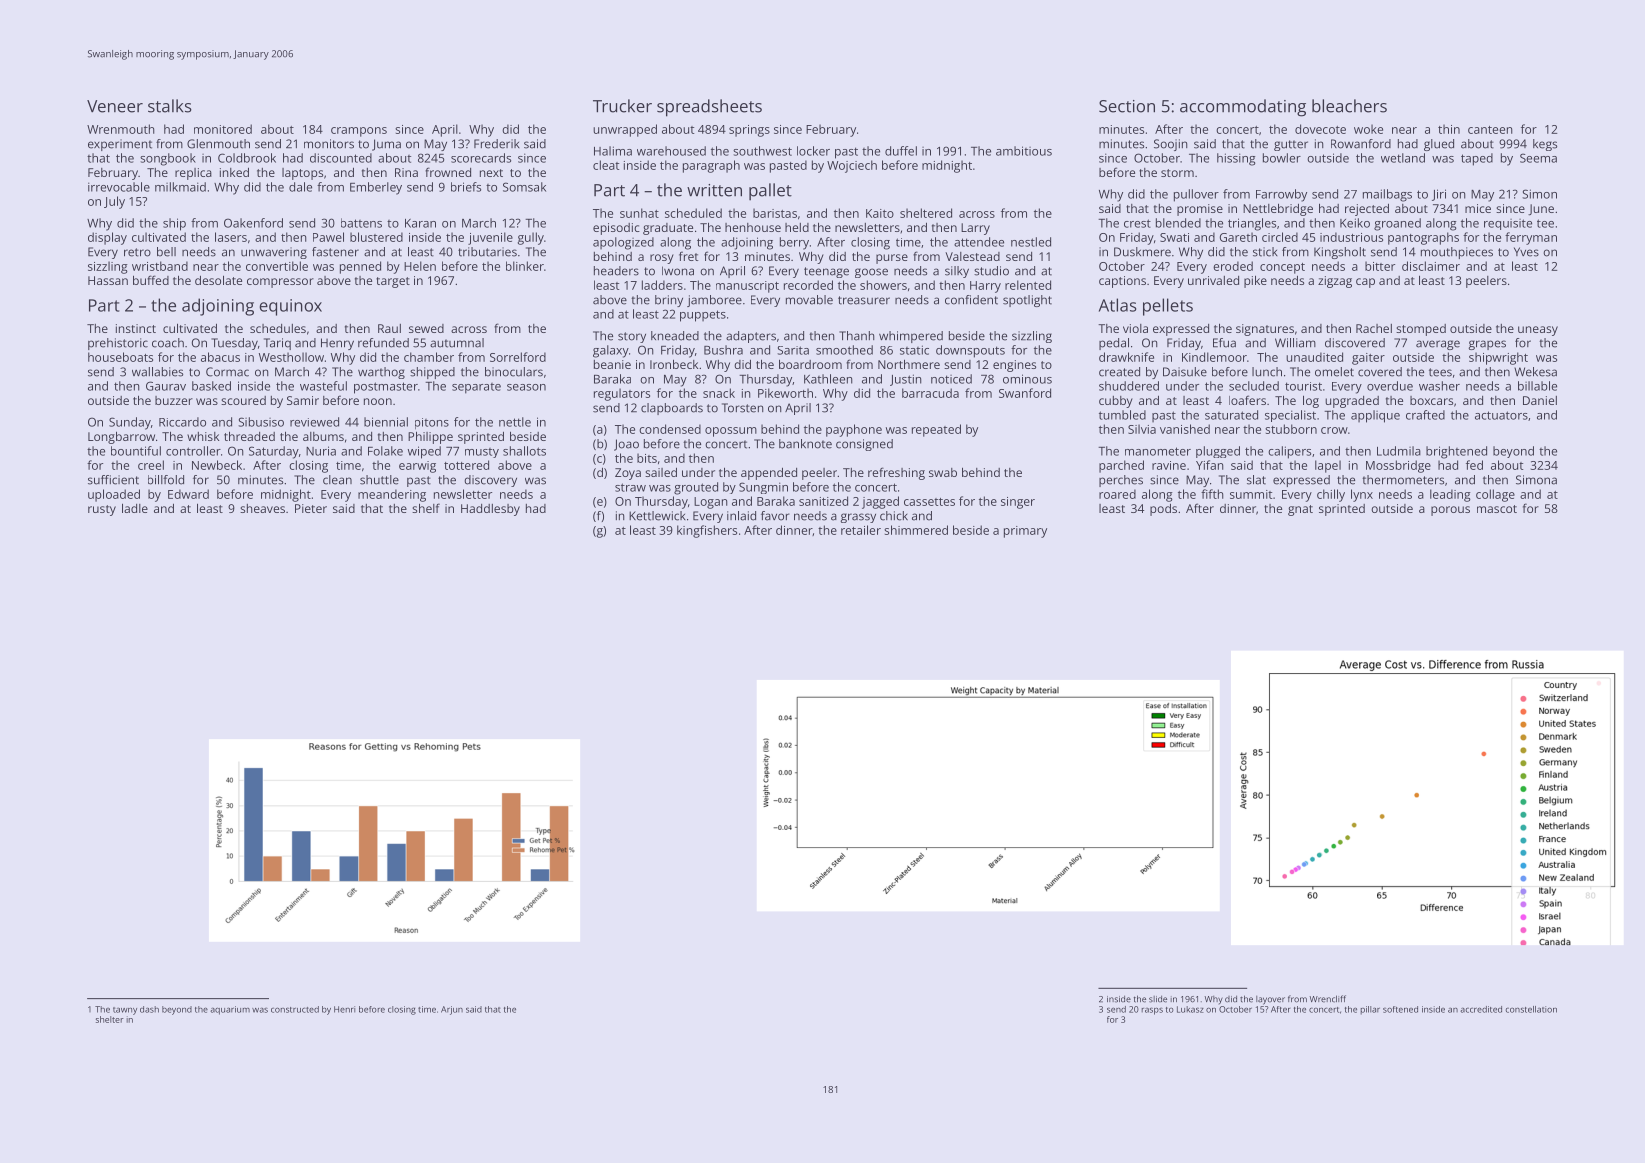  What do you see at coordinates (102, 510) in the screenshot?
I see `rusty` at bounding box center [102, 510].
